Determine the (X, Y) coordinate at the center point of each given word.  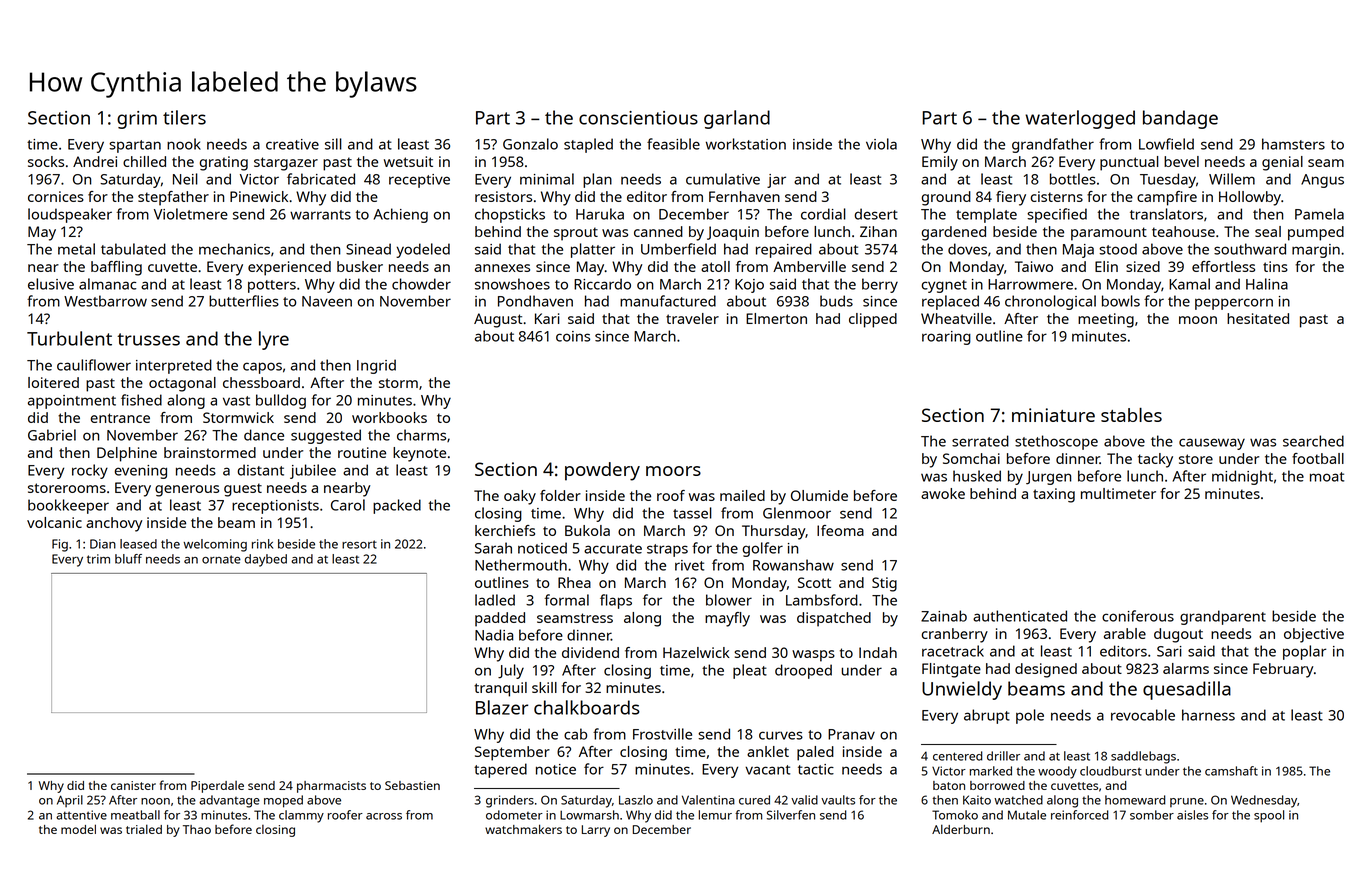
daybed (266, 560)
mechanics (234, 249)
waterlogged (1080, 119)
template (986, 215)
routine (362, 452)
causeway (1212, 444)
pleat (750, 671)
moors (673, 471)
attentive (81, 815)
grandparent (1223, 617)
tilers (184, 117)
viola (881, 144)
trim (98, 559)
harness (1208, 715)
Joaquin (733, 233)
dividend (590, 652)
